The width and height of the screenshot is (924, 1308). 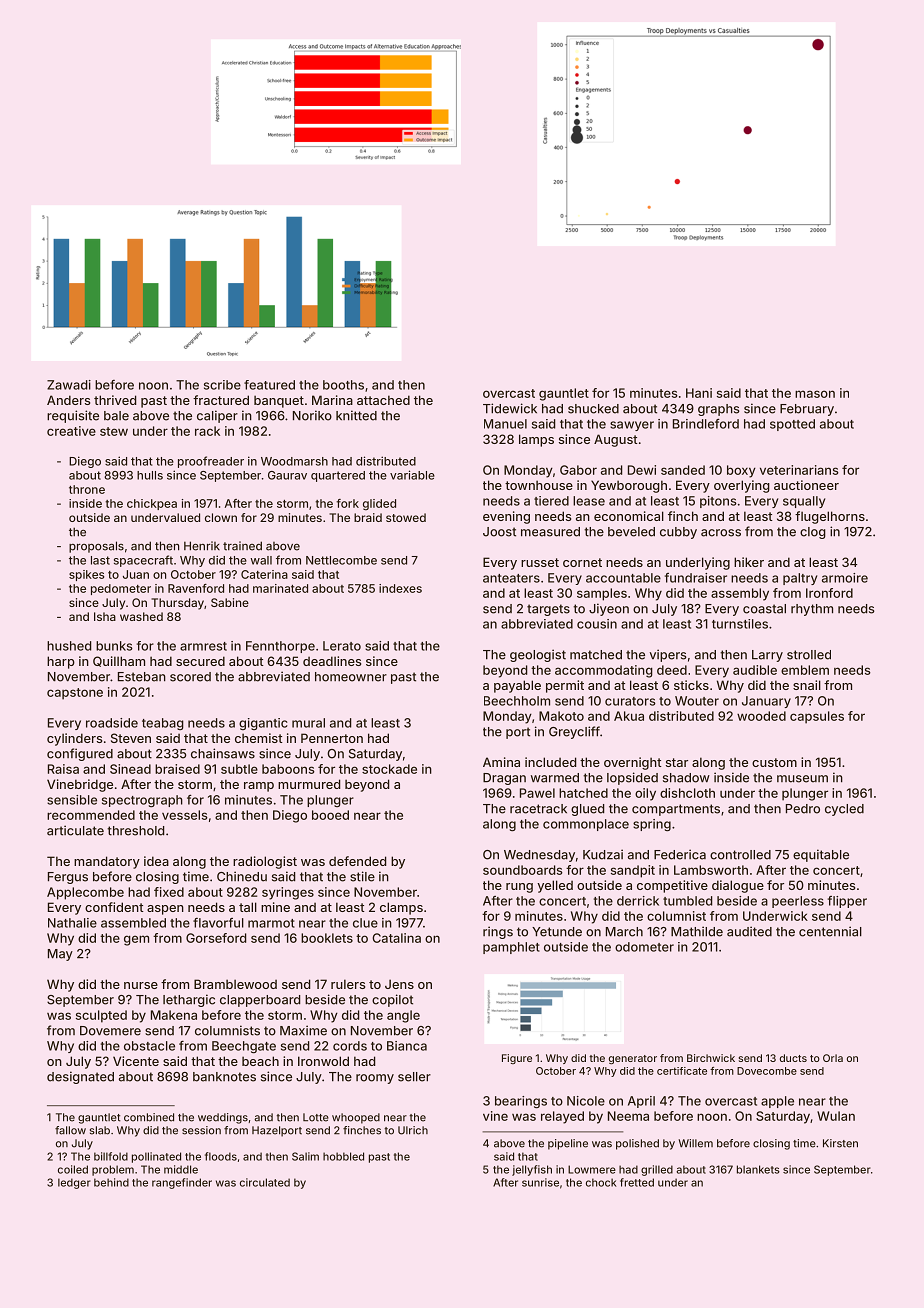 What do you see at coordinates (847, 902) in the screenshot?
I see `flipper` at bounding box center [847, 902].
